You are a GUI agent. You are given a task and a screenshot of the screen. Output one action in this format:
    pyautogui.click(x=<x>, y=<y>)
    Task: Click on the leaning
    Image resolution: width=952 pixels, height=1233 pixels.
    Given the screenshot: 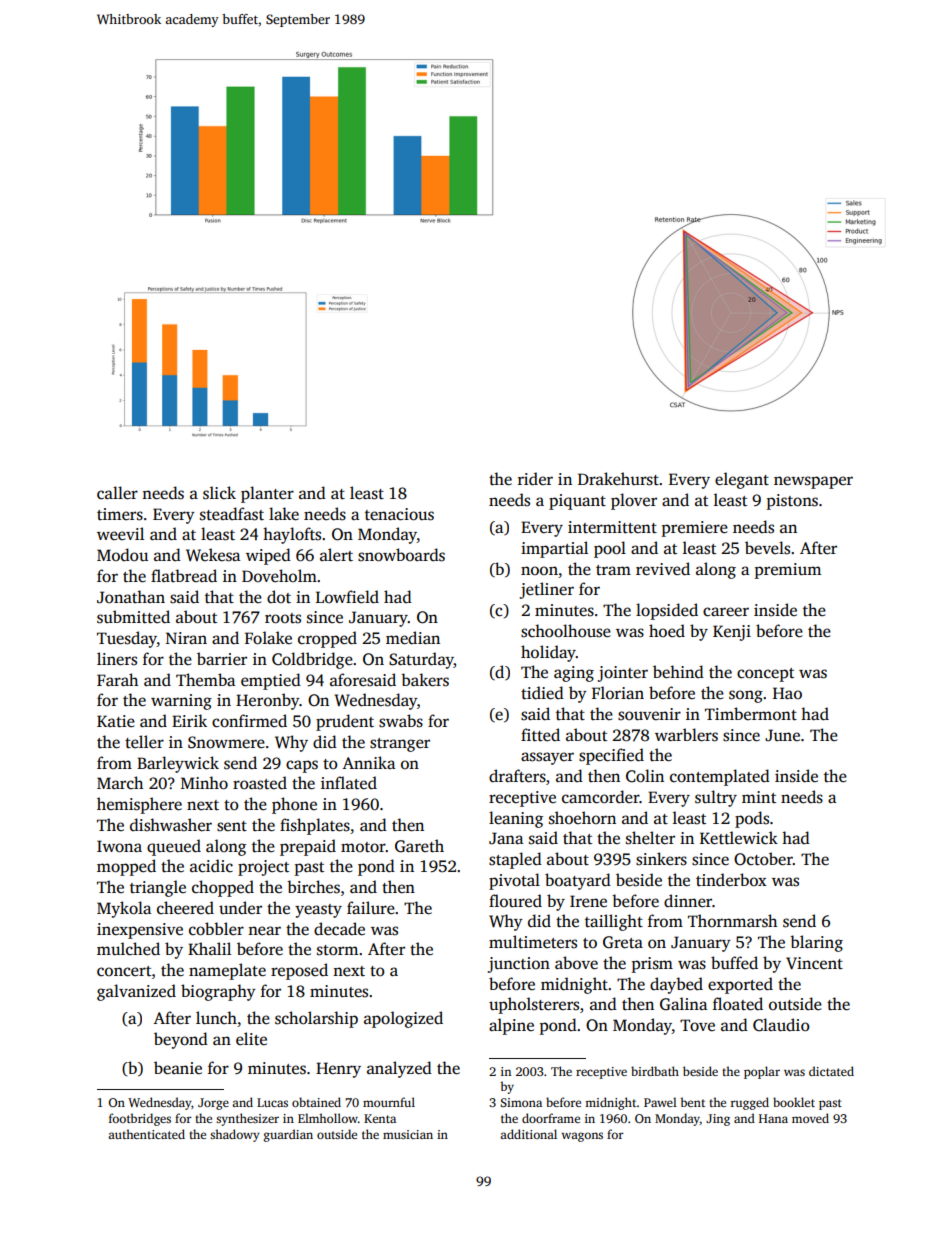 What is the action you would take?
    pyautogui.click(x=516, y=819)
